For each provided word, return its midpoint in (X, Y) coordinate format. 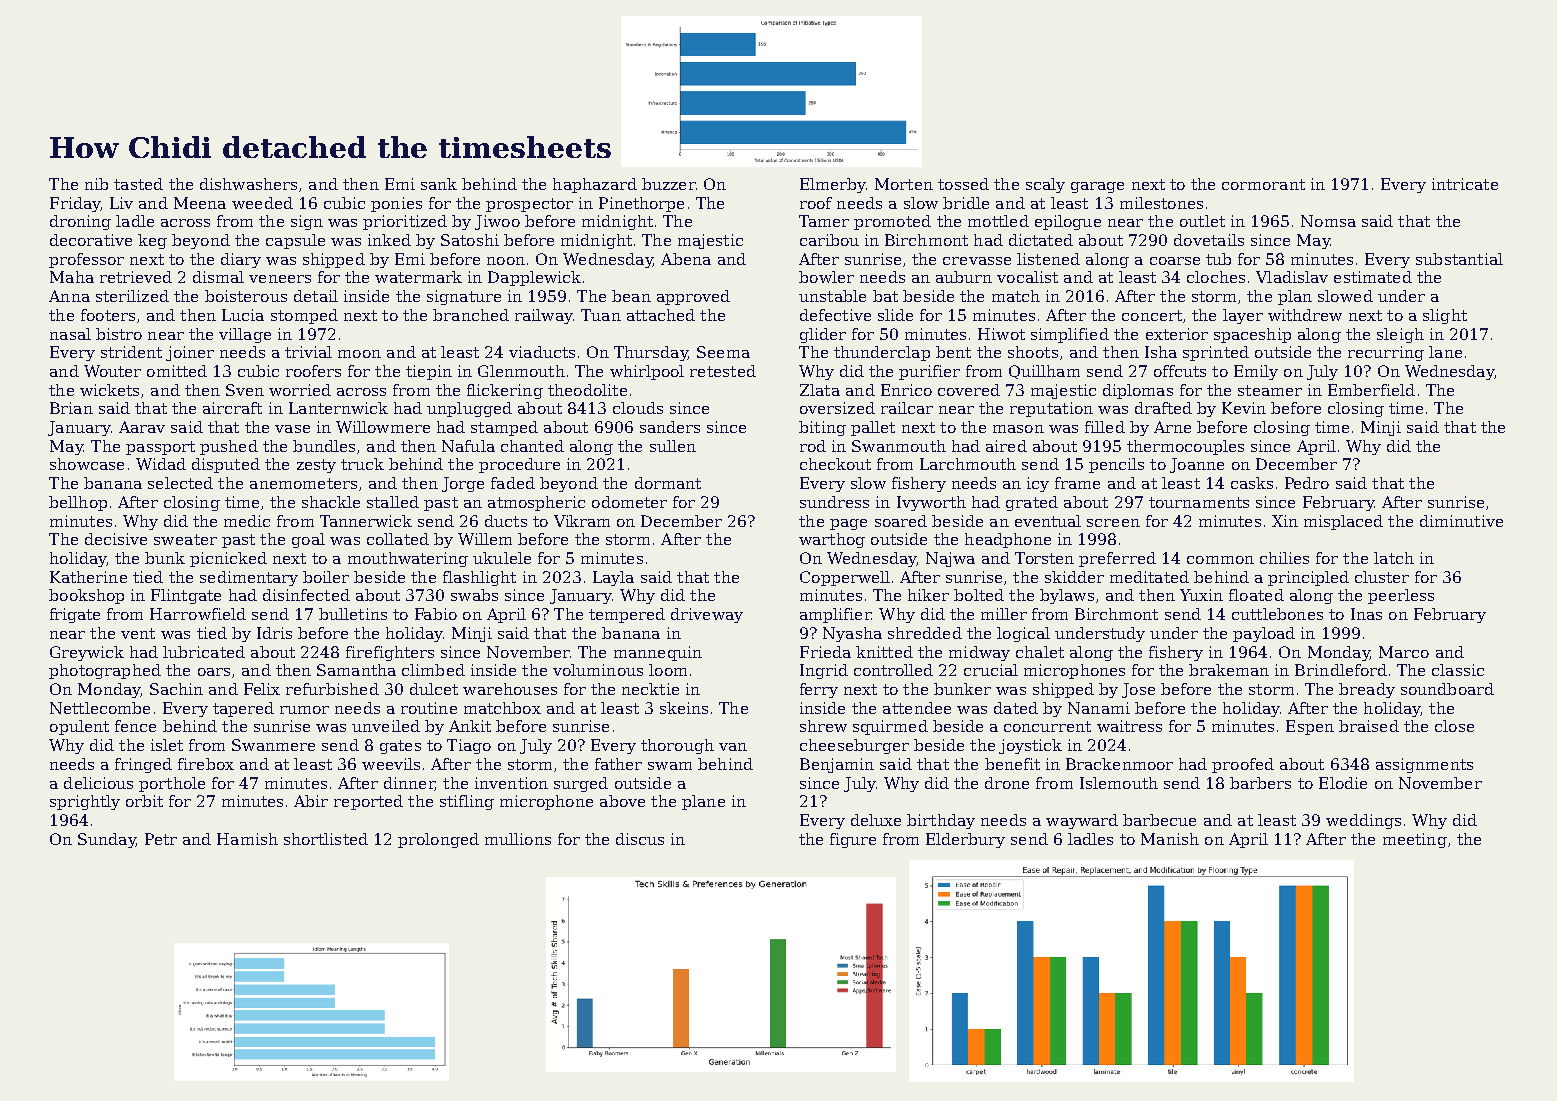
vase (292, 429)
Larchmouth (968, 464)
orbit (144, 801)
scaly (1045, 185)
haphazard (595, 185)
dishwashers (248, 184)
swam (670, 766)
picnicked (228, 559)
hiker (928, 595)
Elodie (1343, 783)
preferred (1117, 559)
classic (1458, 670)
